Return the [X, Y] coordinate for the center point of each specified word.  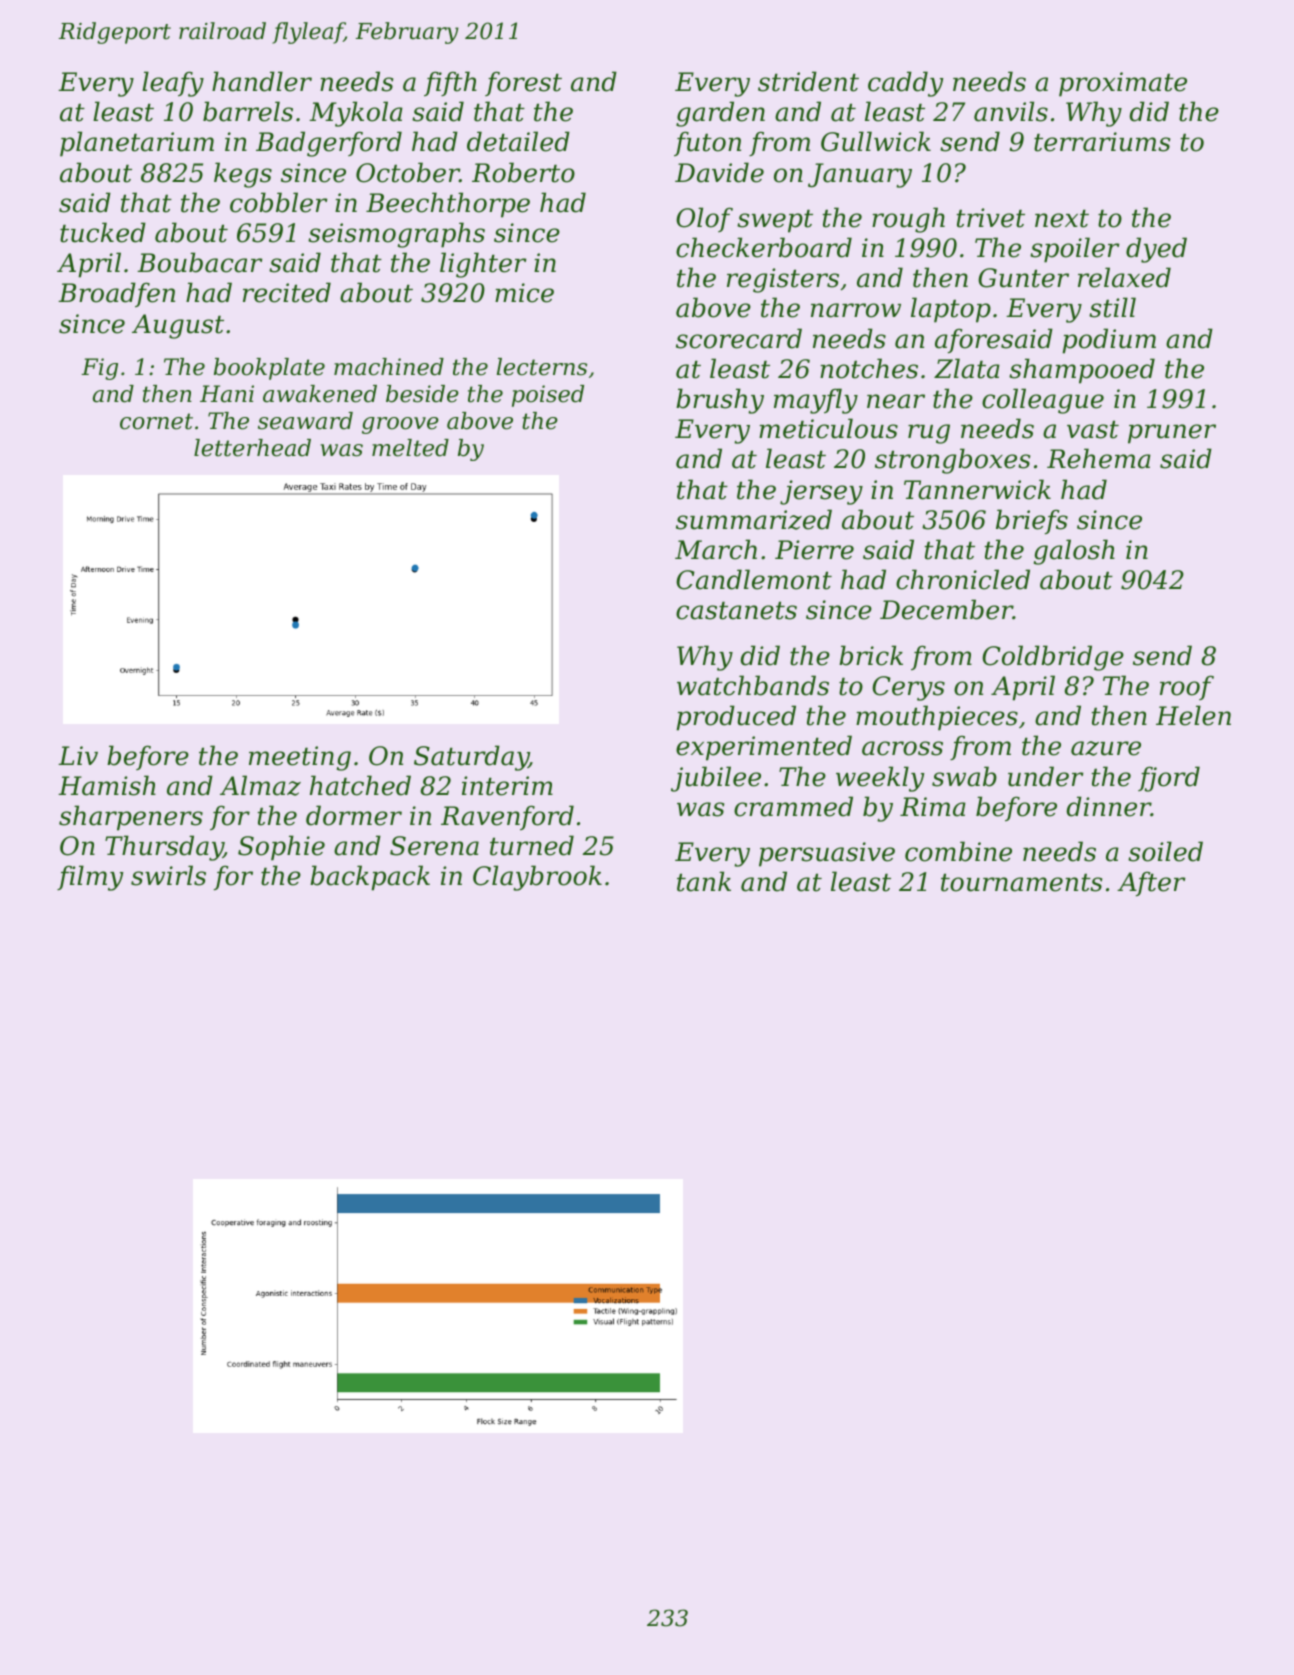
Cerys [908, 688]
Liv [78, 755]
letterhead [252, 448]
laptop [951, 310]
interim [507, 786]
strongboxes [952, 461]
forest [523, 83]
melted [410, 448]
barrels [248, 111]
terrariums [1102, 142]
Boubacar [200, 262]
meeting [300, 758]
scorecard [739, 338]
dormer [354, 815]
